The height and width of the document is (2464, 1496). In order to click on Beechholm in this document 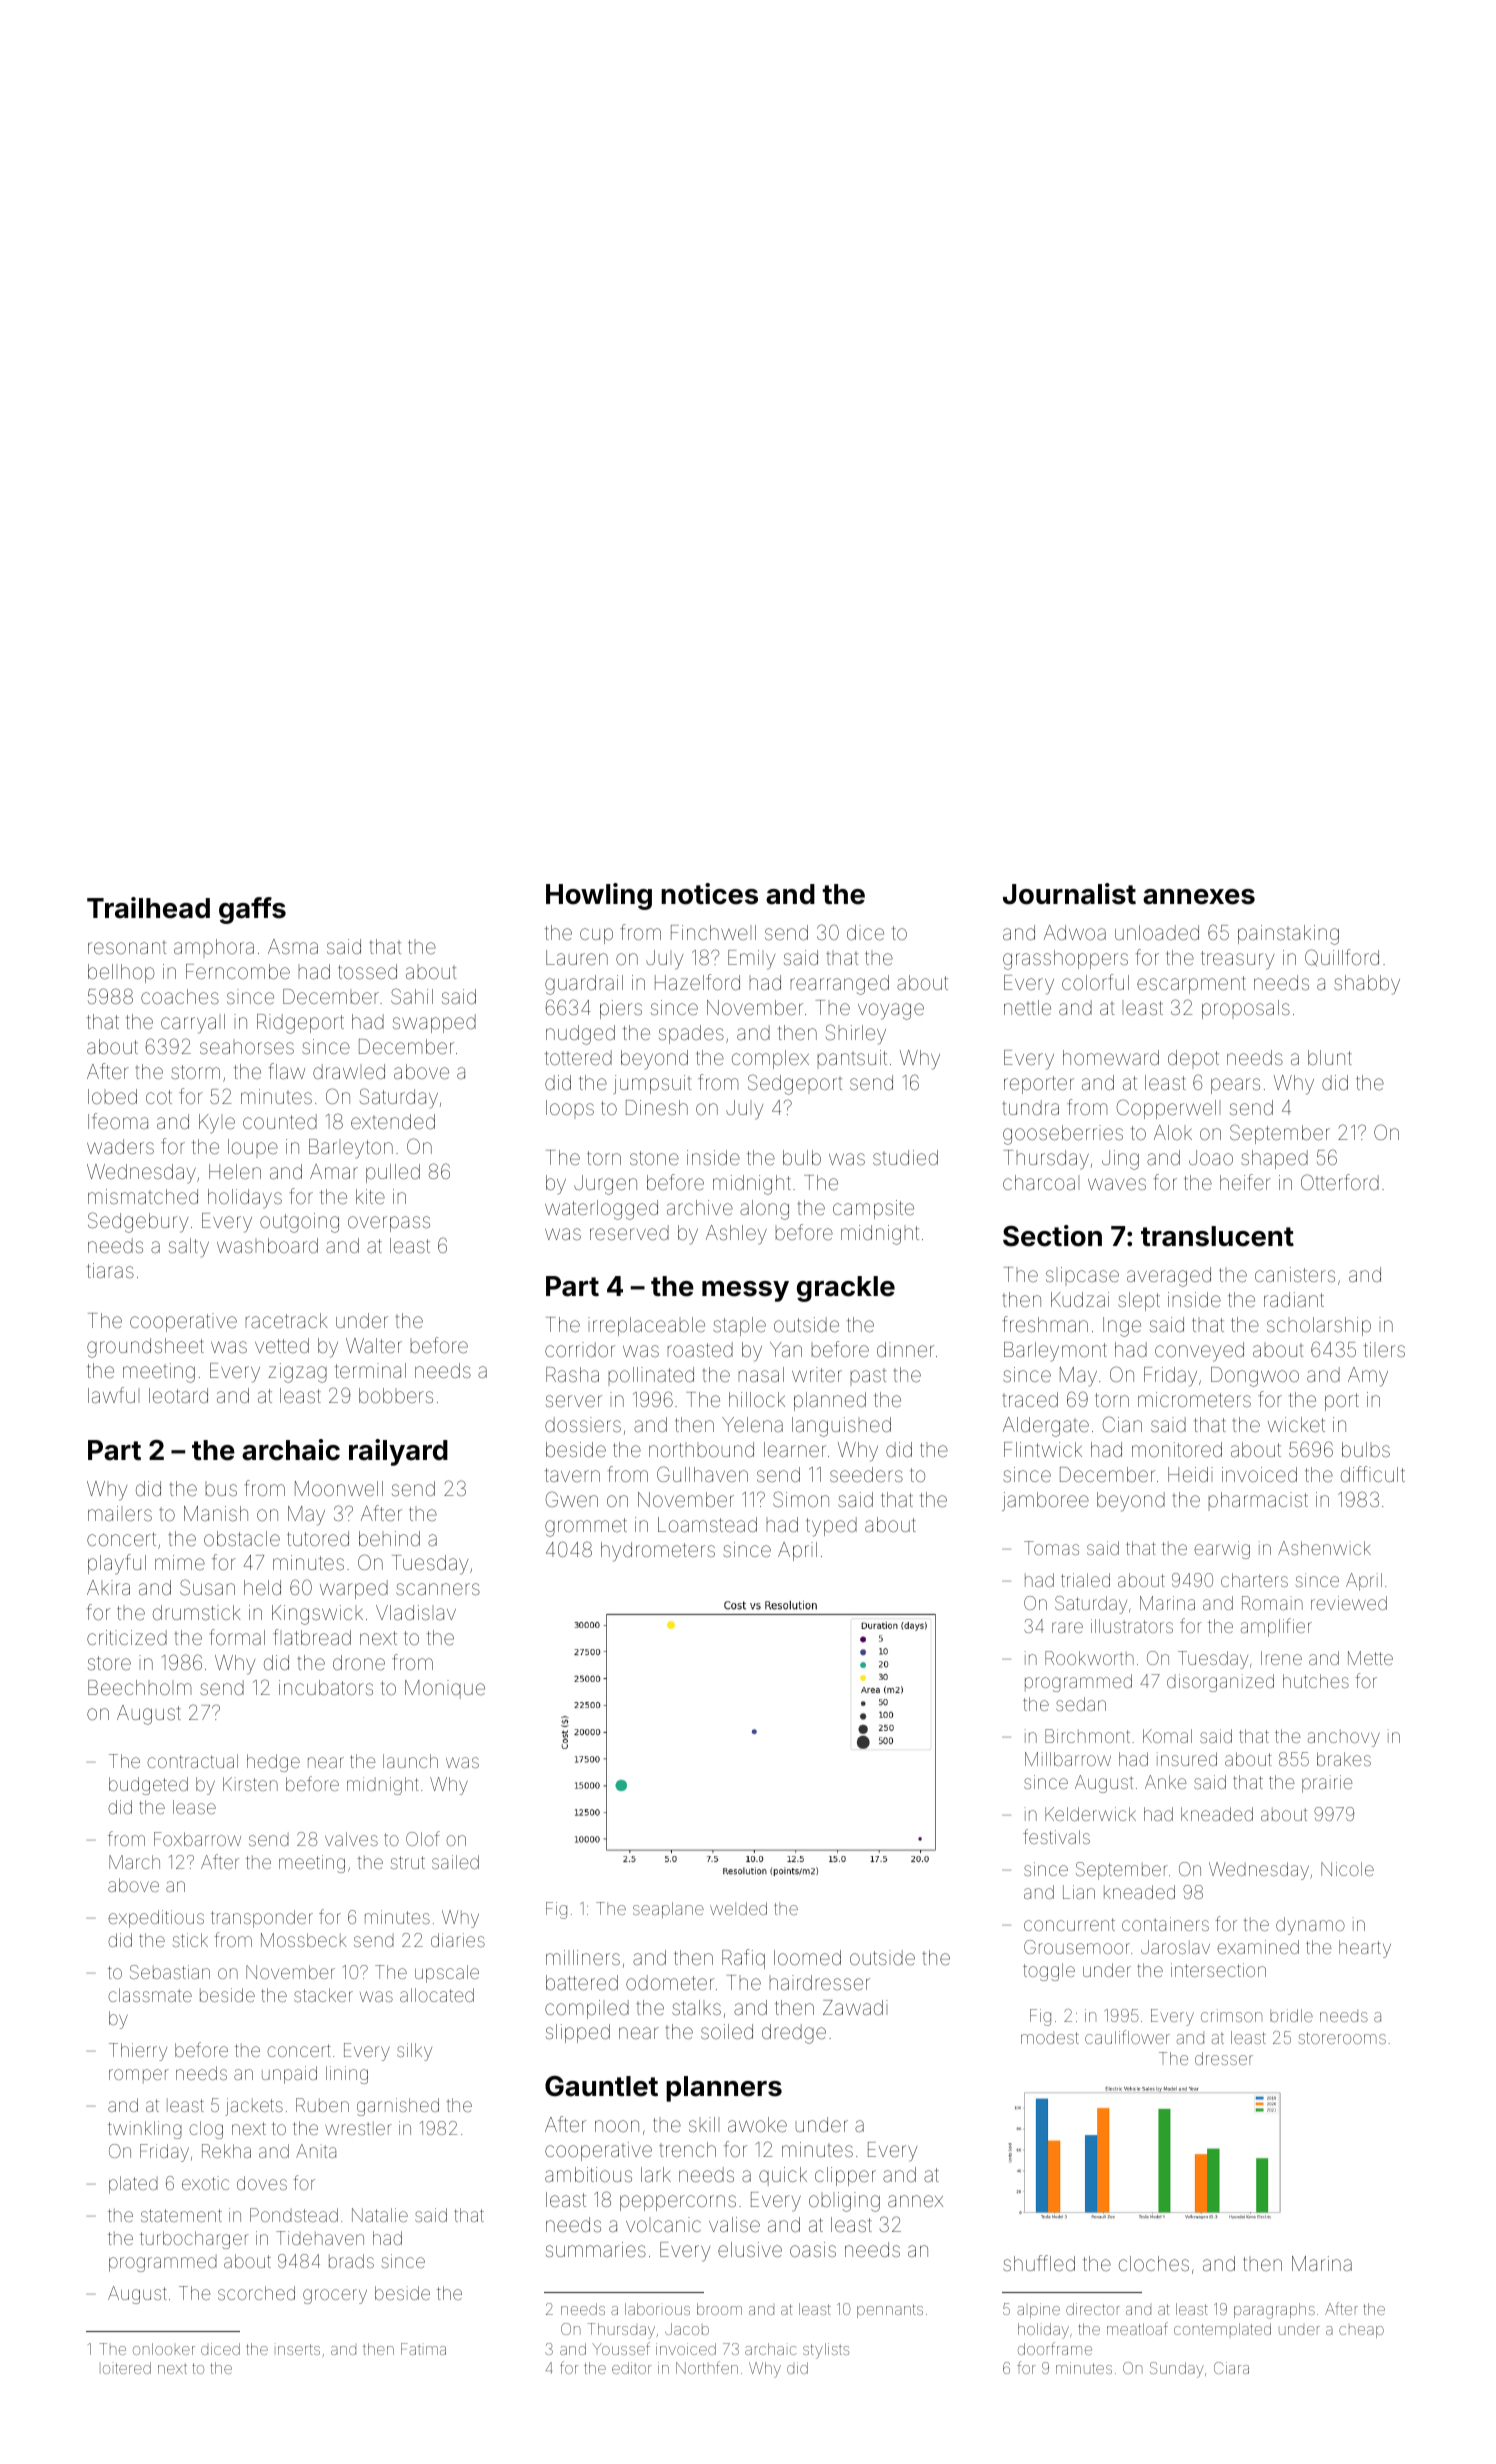, I will do `click(139, 1687)`.
